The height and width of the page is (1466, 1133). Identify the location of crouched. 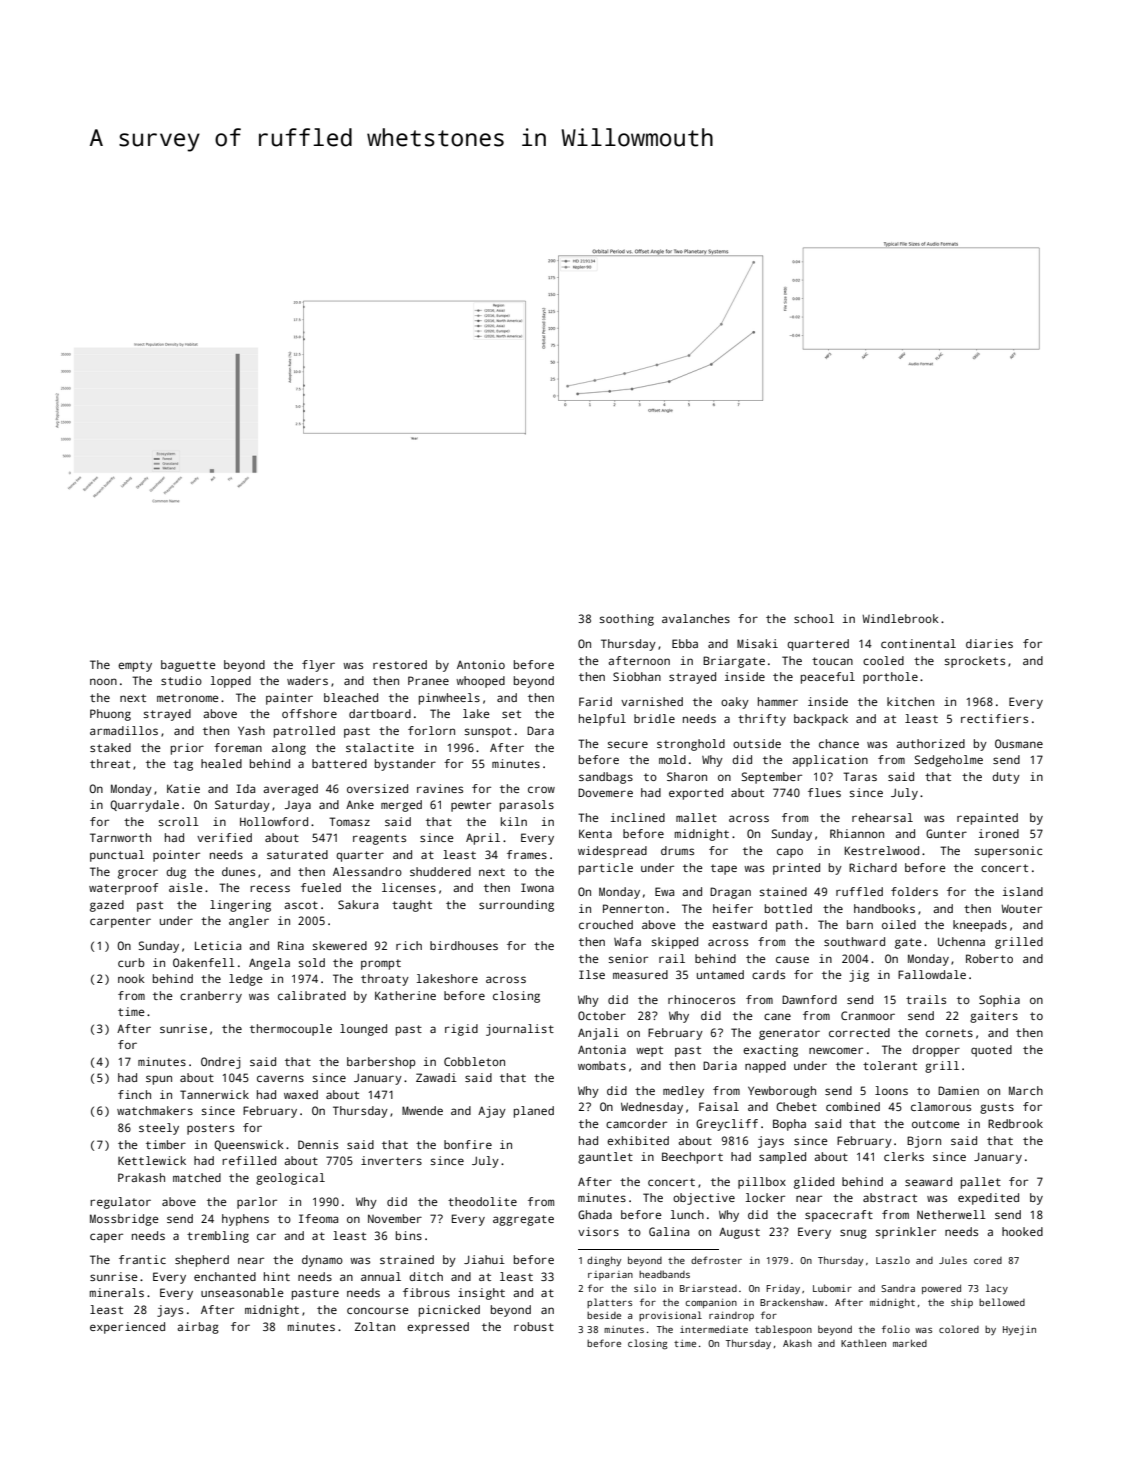
(606, 924).
